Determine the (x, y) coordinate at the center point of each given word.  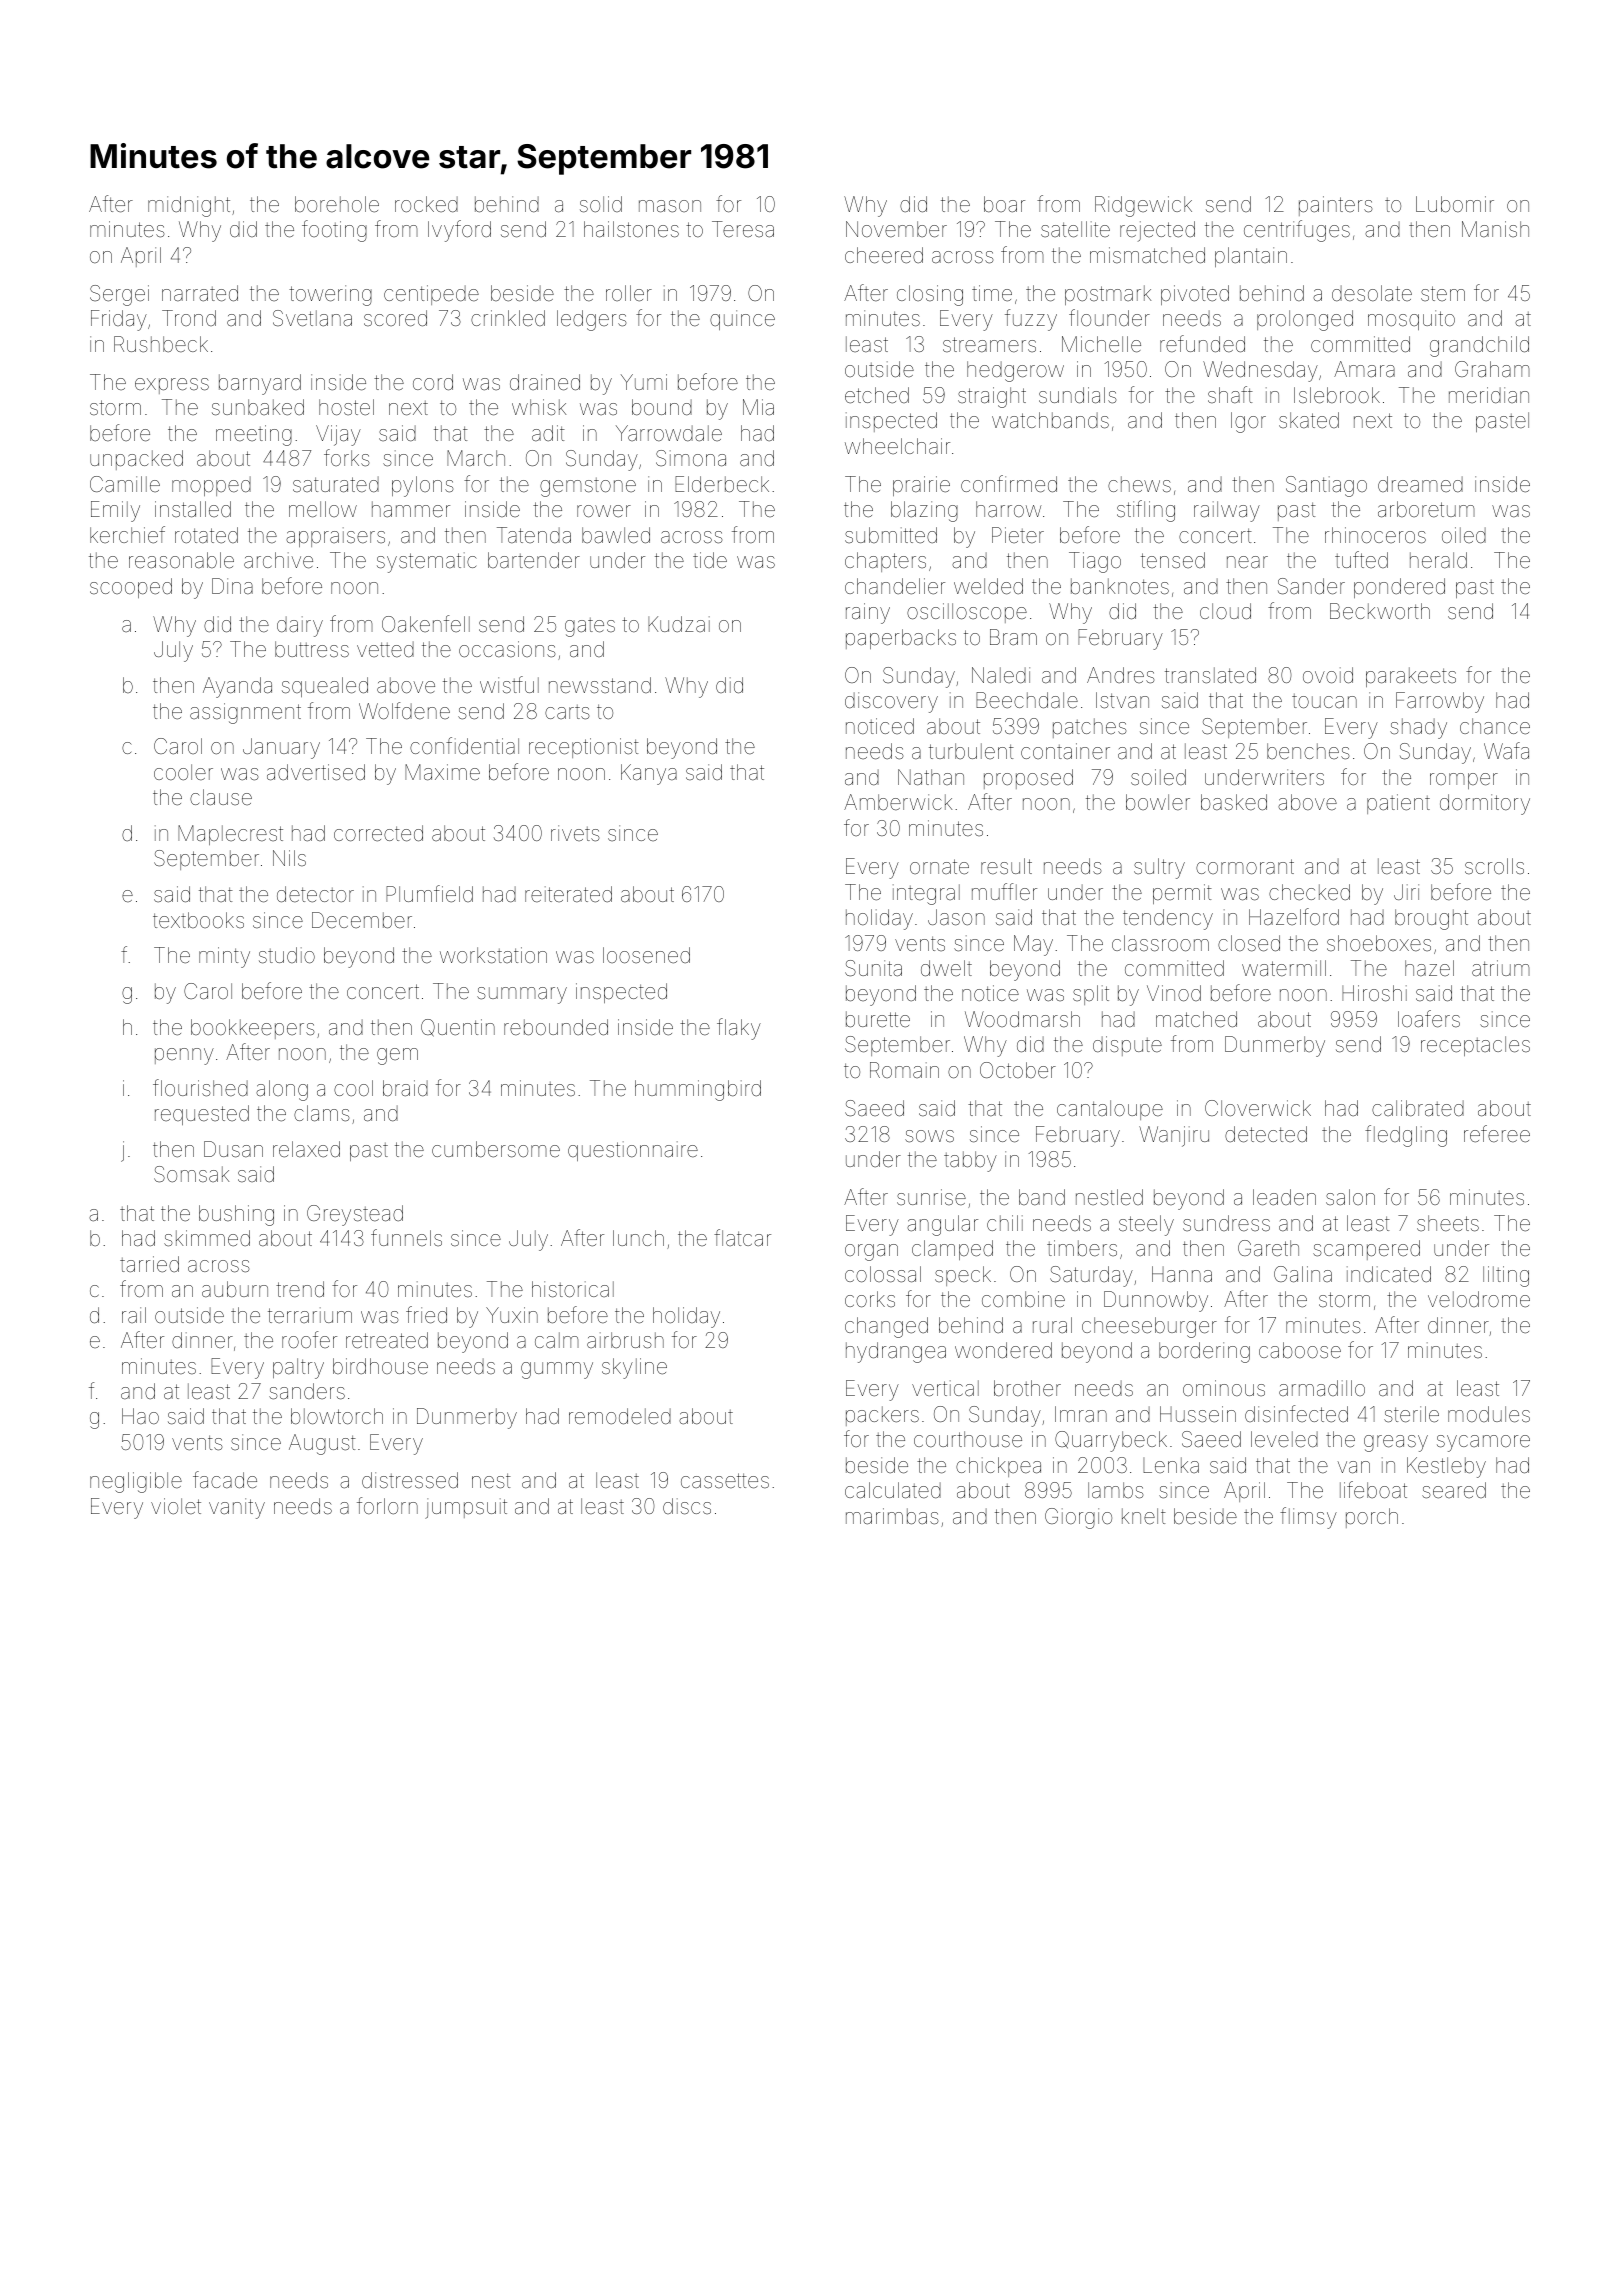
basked (1234, 802)
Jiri (1406, 892)
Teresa (743, 229)
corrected (378, 833)
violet (176, 1506)
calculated (893, 1490)
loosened (646, 955)
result (1006, 866)
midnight (189, 206)
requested (202, 1115)
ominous (1224, 1388)
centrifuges (1297, 231)
